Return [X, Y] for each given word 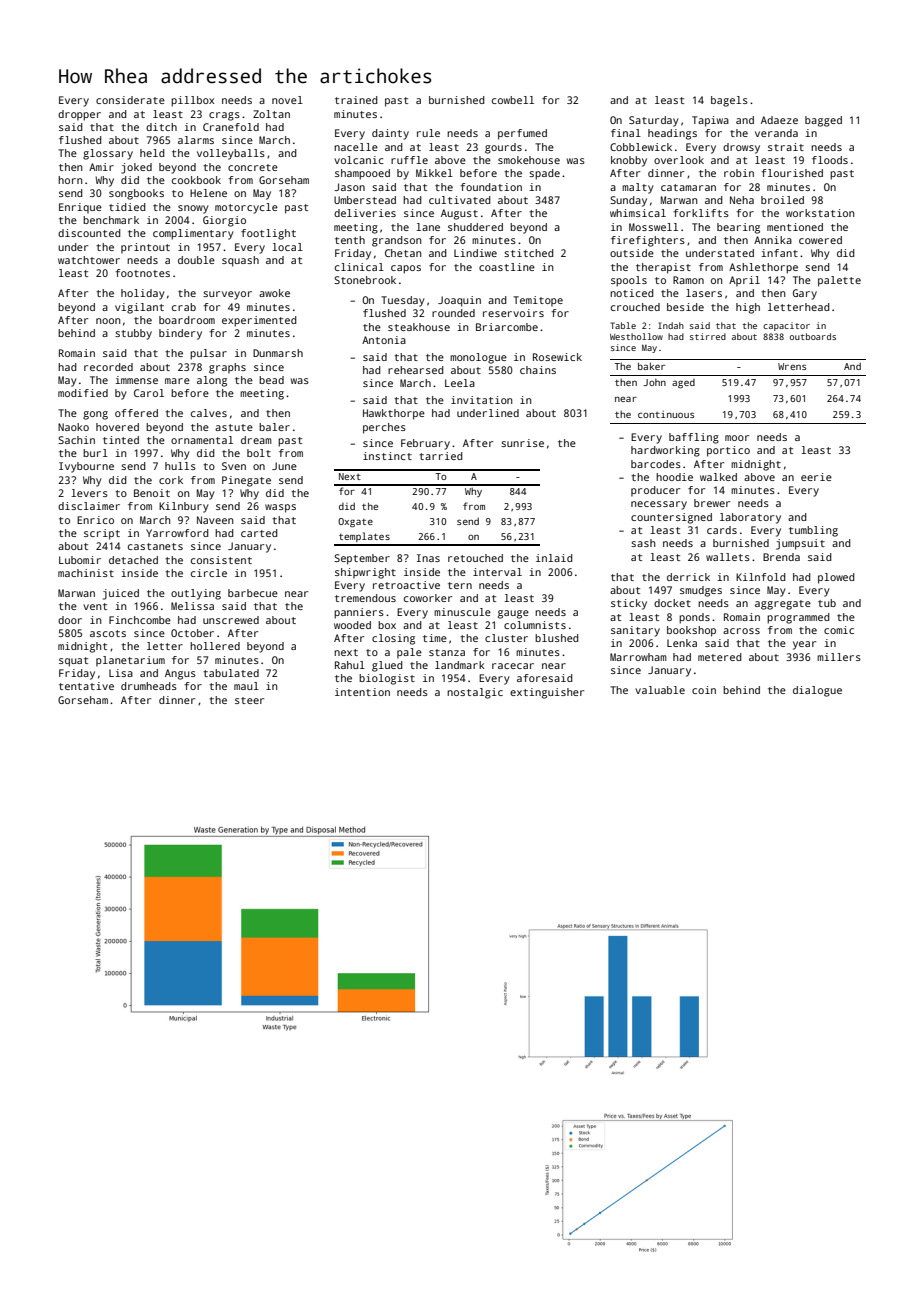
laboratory [750, 518]
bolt [259, 453]
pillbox [192, 101]
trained [356, 100]
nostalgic [475, 693]
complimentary [193, 234]
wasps [280, 508]
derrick [688, 577]
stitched [529, 253]
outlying [196, 594]
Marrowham [638, 657]
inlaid [554, 558]
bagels [729, 101]
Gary [805, 294]
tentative [86, 686]
